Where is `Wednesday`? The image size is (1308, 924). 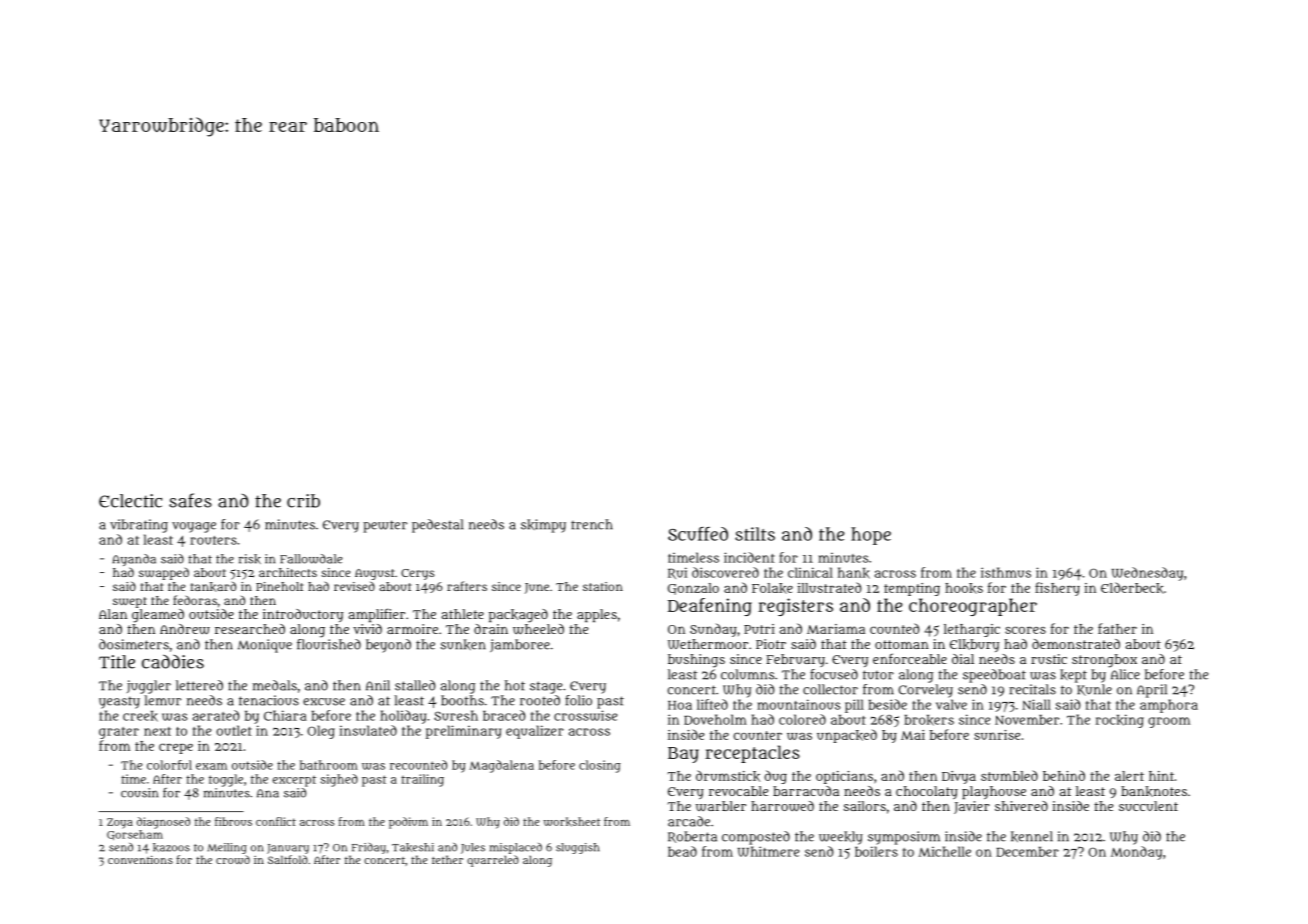 Wednesday is located at coordinates (1147, 574).
